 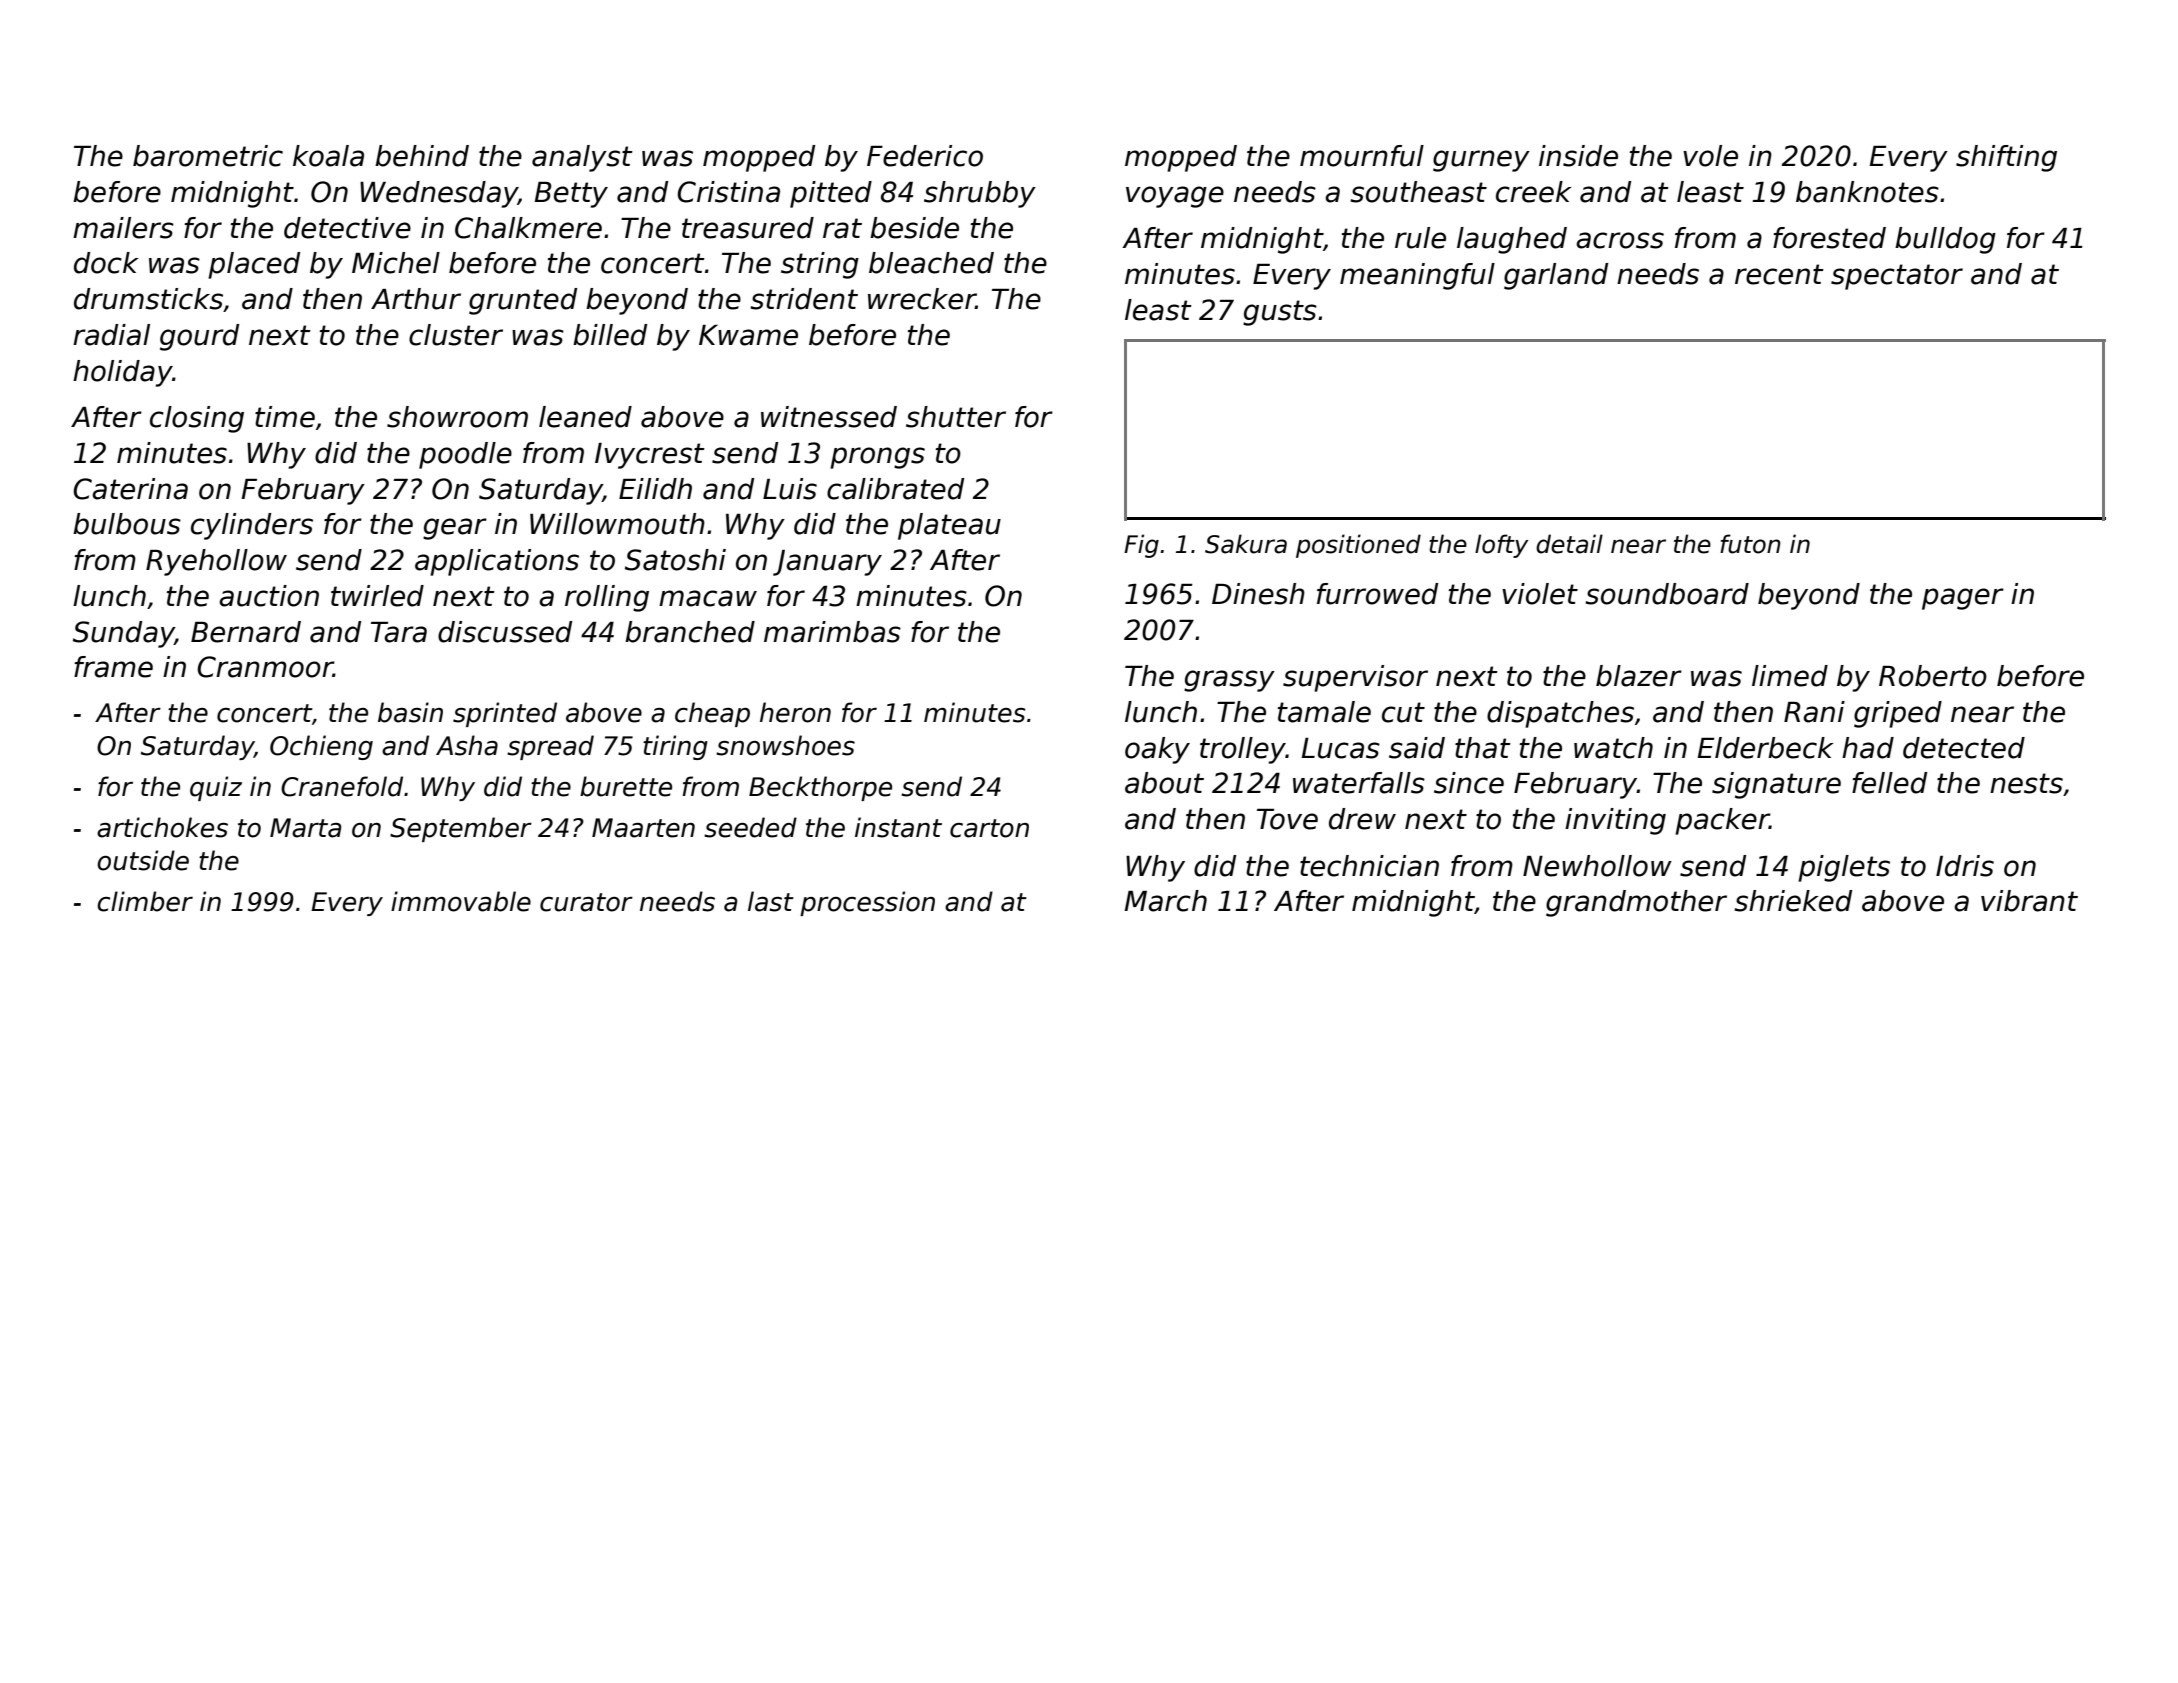 I want to click on futon, so click(x=1750, y=544).
